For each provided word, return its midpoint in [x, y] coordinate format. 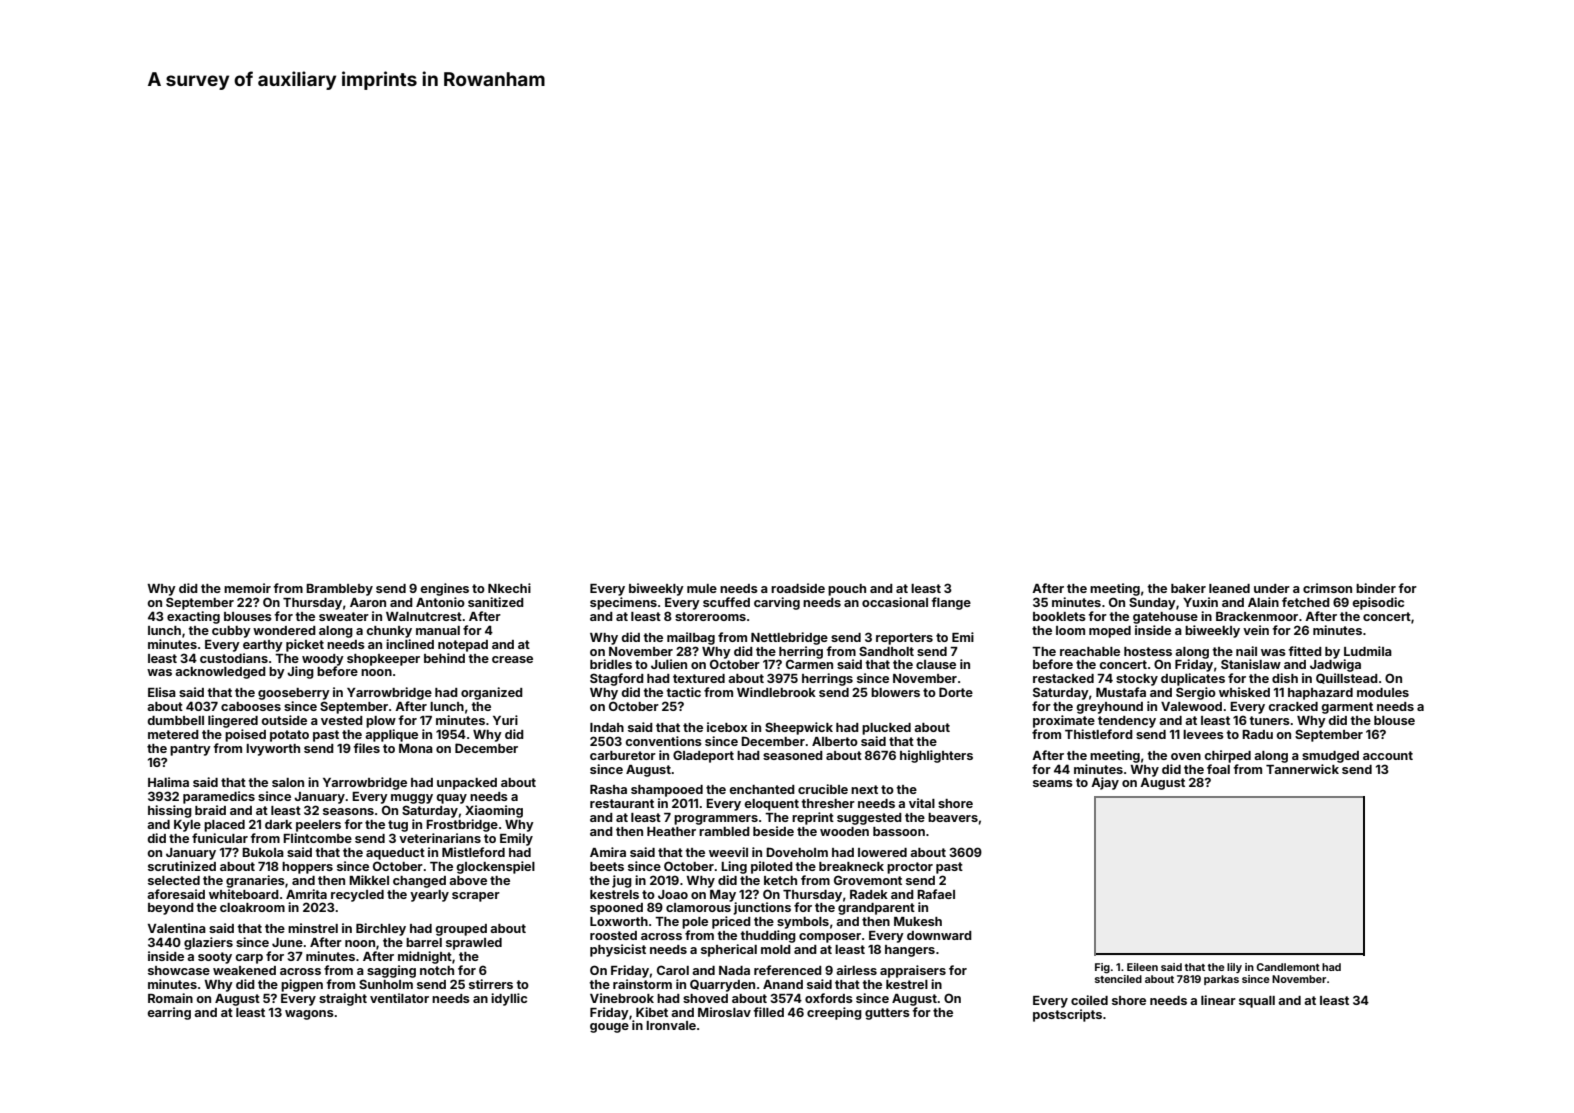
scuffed [726, 602]
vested [342, 720]
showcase [179, 970]
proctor [910, 868]
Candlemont [1288, 967]
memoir [247, 588]
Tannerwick [1302, 769]
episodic [1378, 603]
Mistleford [473, 852]
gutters [887, 1014]
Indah [607, 727]
